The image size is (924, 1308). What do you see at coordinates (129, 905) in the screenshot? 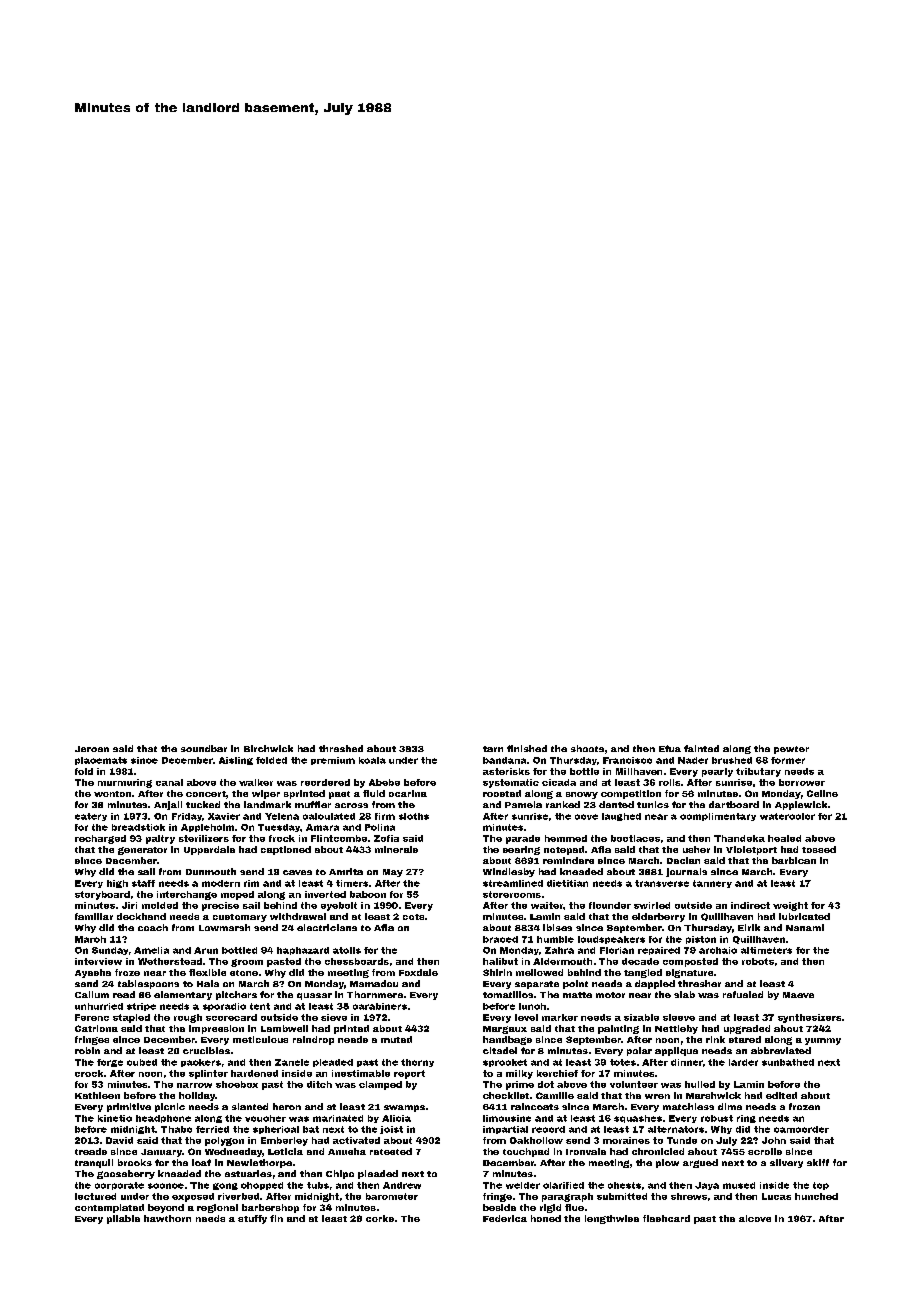
I see `Jiri` at bounding box center [129, 905].
